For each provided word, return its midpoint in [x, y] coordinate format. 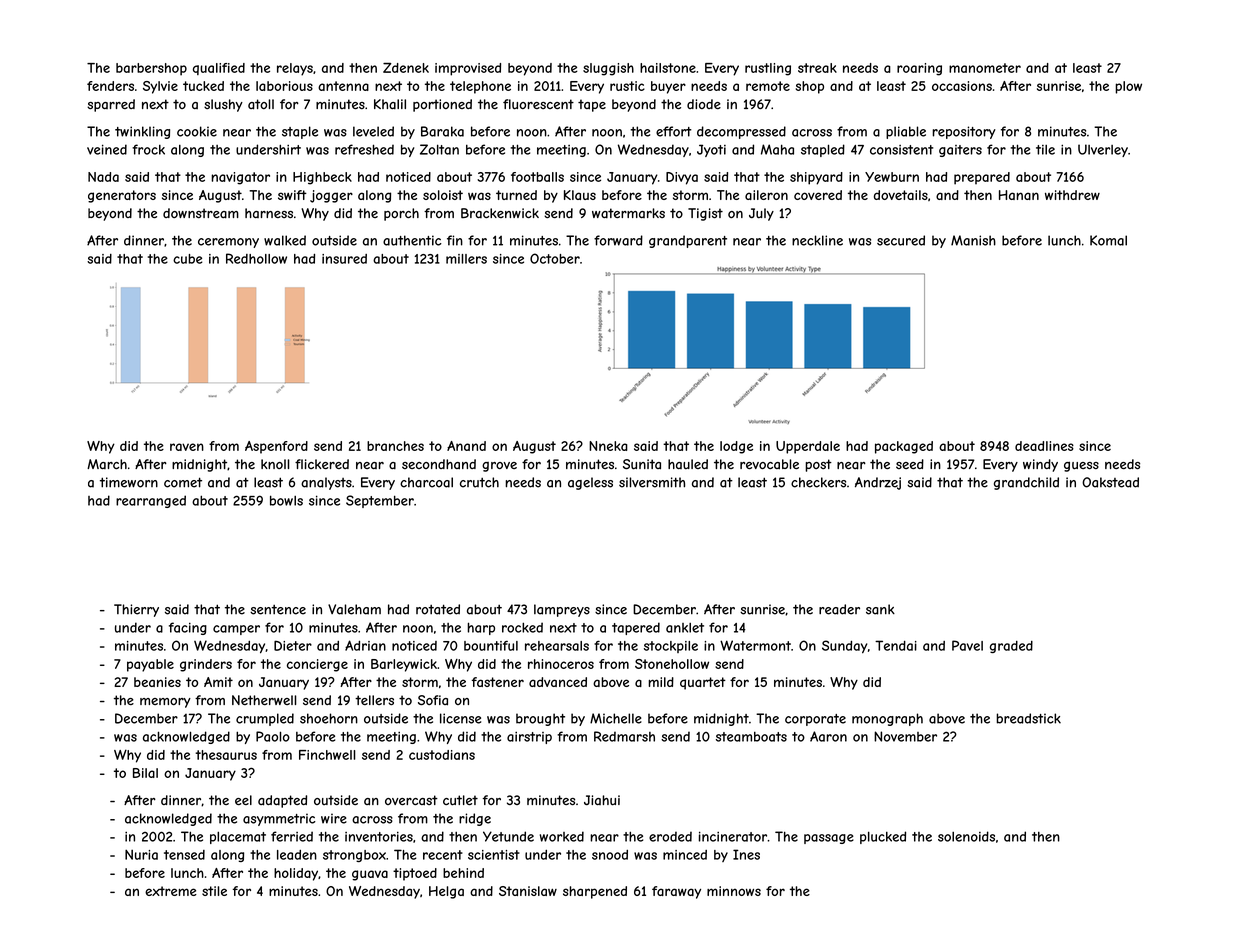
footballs [537, 177]
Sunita [642, 464]
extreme [171, 891]
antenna [343, 86]
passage [829, 839]
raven [187, 447]
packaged [904, 447]
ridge [475, 819]
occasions [962, 86]
